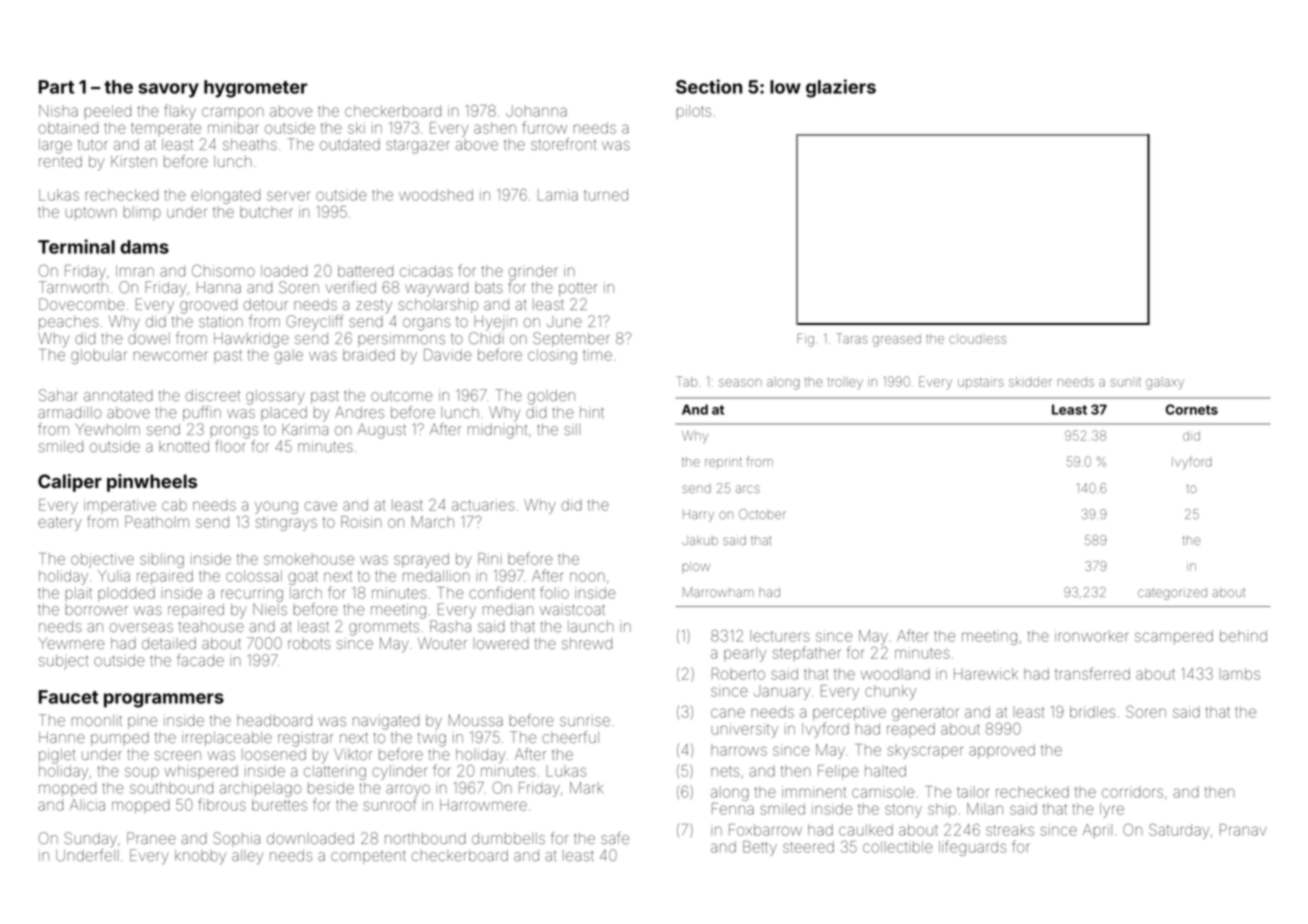 The height and width of the image is (924, 1308). Describe the element at coordinates (841, 88) in the image. I see `glaziers` at that location.
